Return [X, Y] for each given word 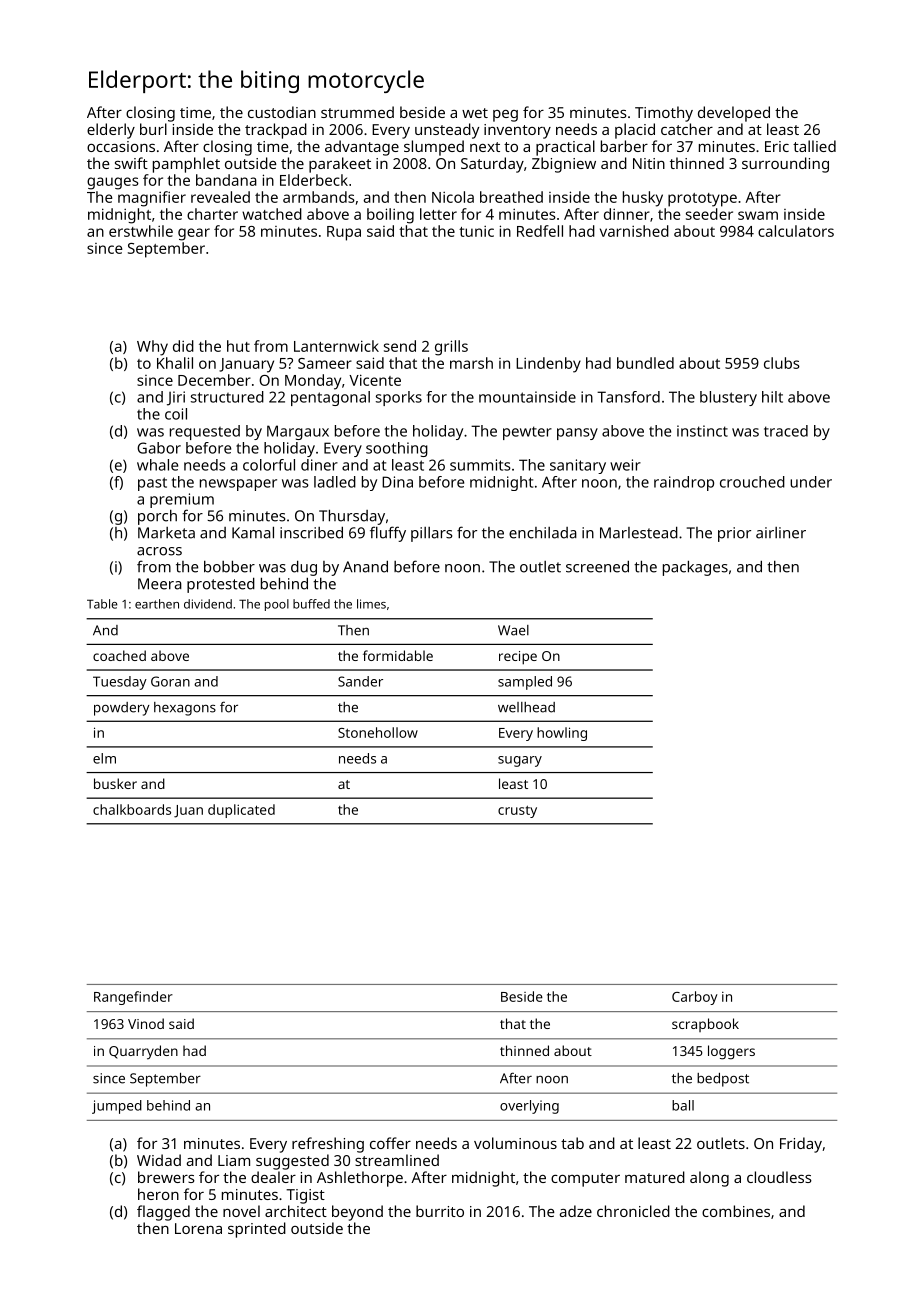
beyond [357, 1213]
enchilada [543, 533]
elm [104, 758]
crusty [517, 812]
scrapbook [705, 1025]
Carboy [695, 998]
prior [734, 534]
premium [182, 500]
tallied [814, 146]
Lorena [198, 1228]
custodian [282, 112]
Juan [188, 811]
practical [565, 148]
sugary [520, 761]
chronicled [633, 1211]
